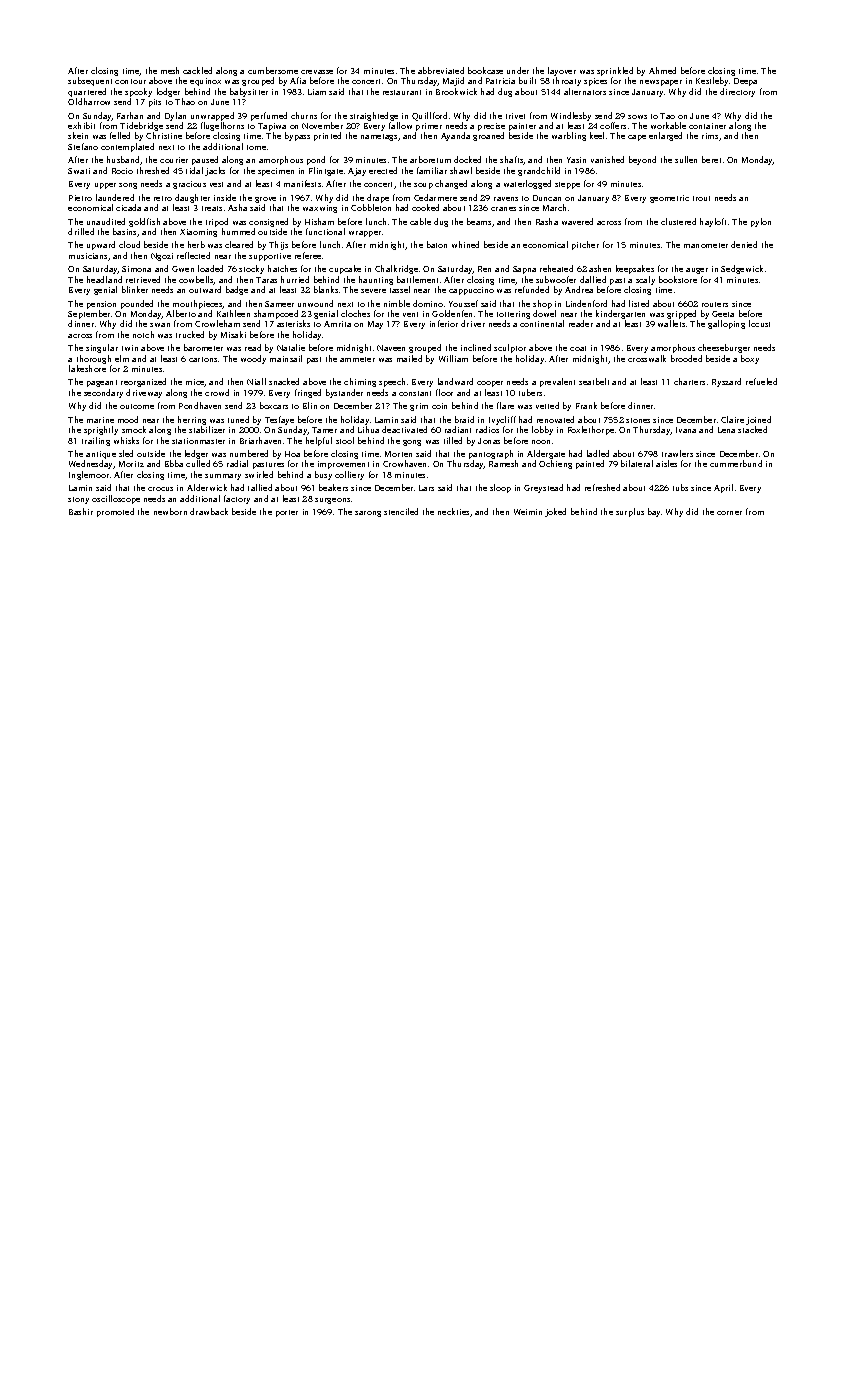  Describe the element at coordinates (105, 186) in the screenshot. I see `upper` at that location.
